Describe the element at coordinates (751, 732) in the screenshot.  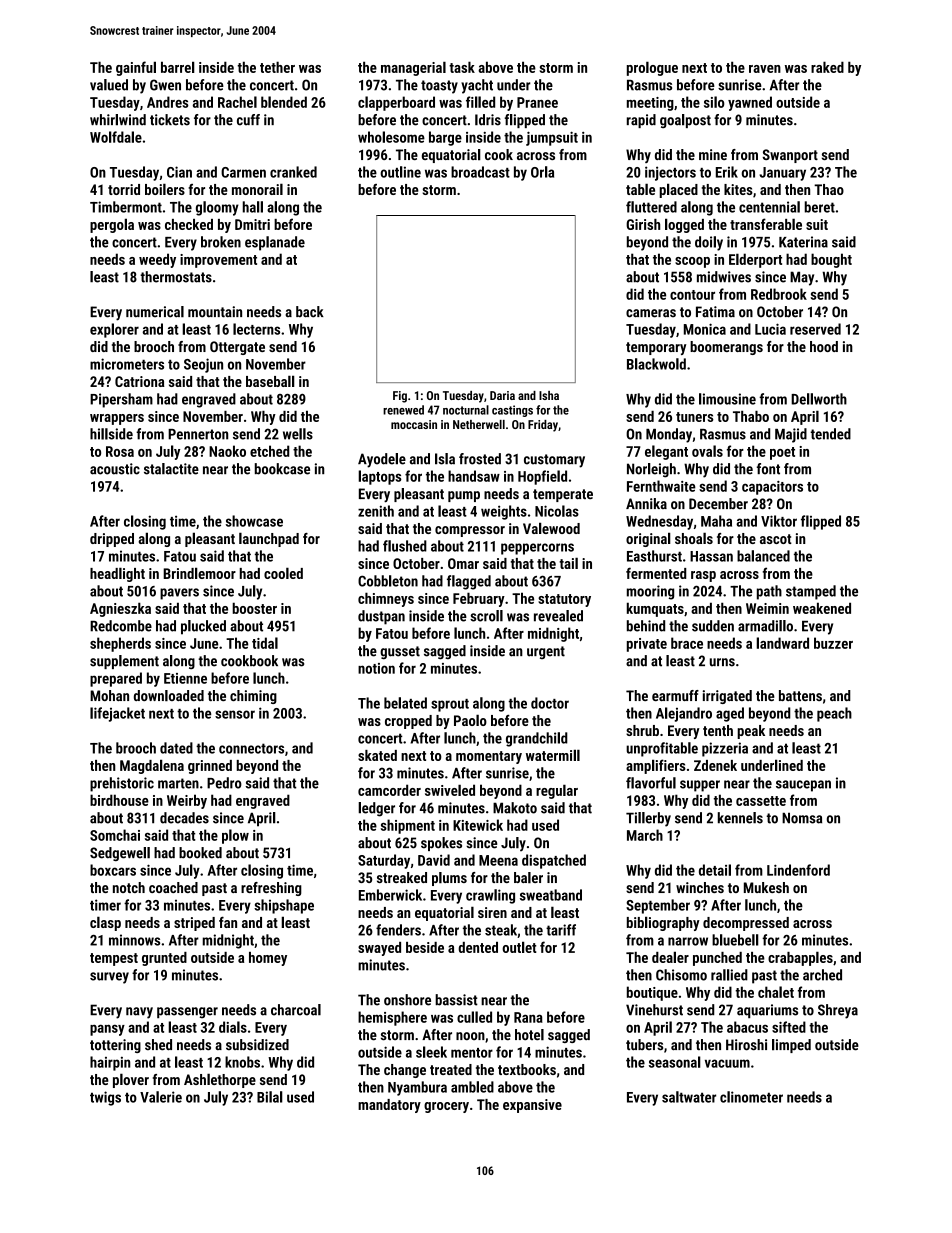
I see `peak` at that location.
